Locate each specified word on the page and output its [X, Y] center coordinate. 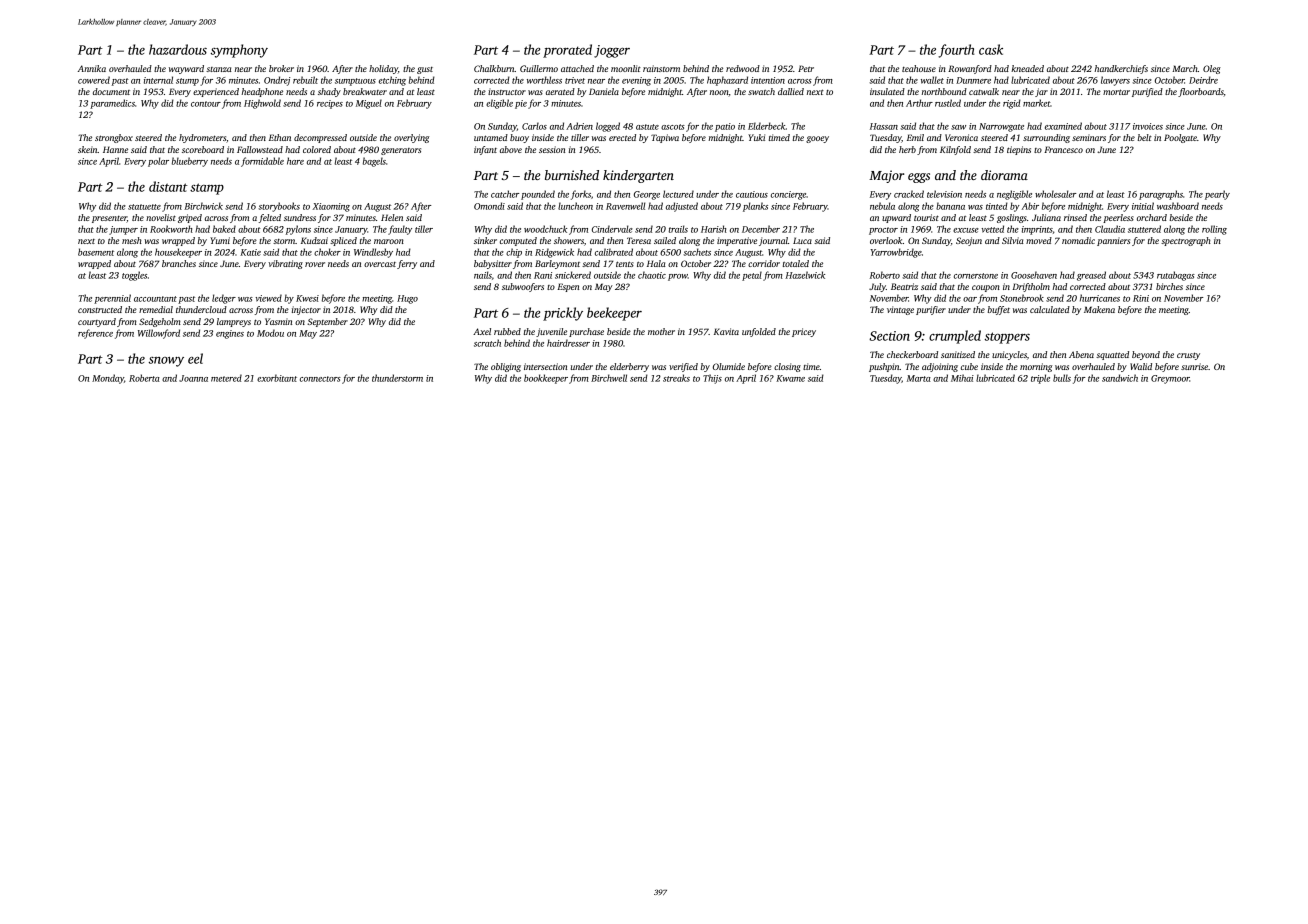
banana [950, 206]
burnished [572, 175]
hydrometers [202, 138]
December [761, 229]
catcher [505, 194]
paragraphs [1161, 195]
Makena [1099, 309]
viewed [268, 298]
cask [991, 49]
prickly [563, 314]
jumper [123, 230]
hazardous [178, 49]
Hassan [884, 126]
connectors [320, 379]
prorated [567, 51]
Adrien [579, 126]
